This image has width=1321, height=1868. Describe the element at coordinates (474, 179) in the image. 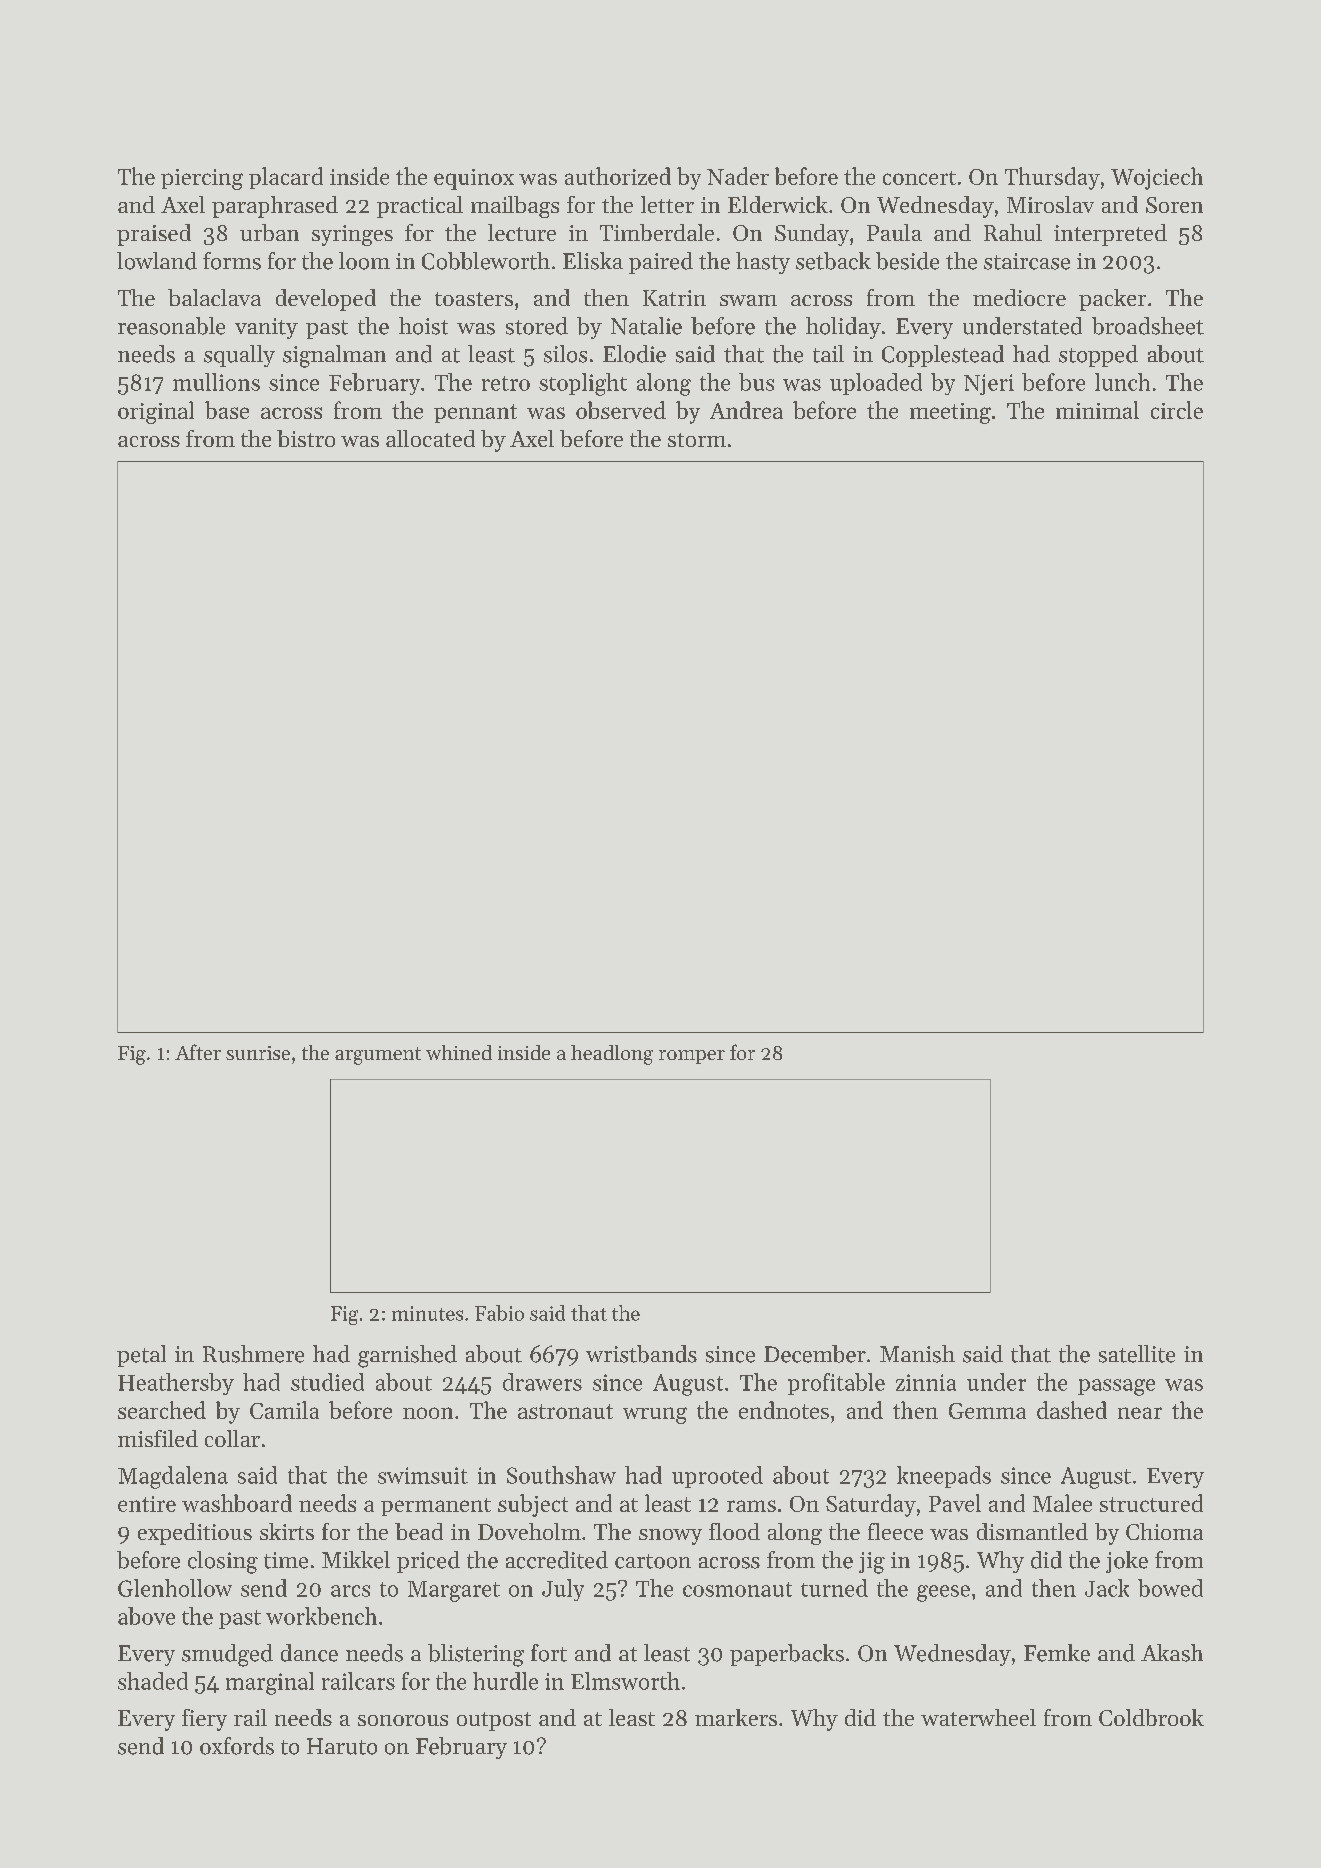

I see `equinox` at that location.
